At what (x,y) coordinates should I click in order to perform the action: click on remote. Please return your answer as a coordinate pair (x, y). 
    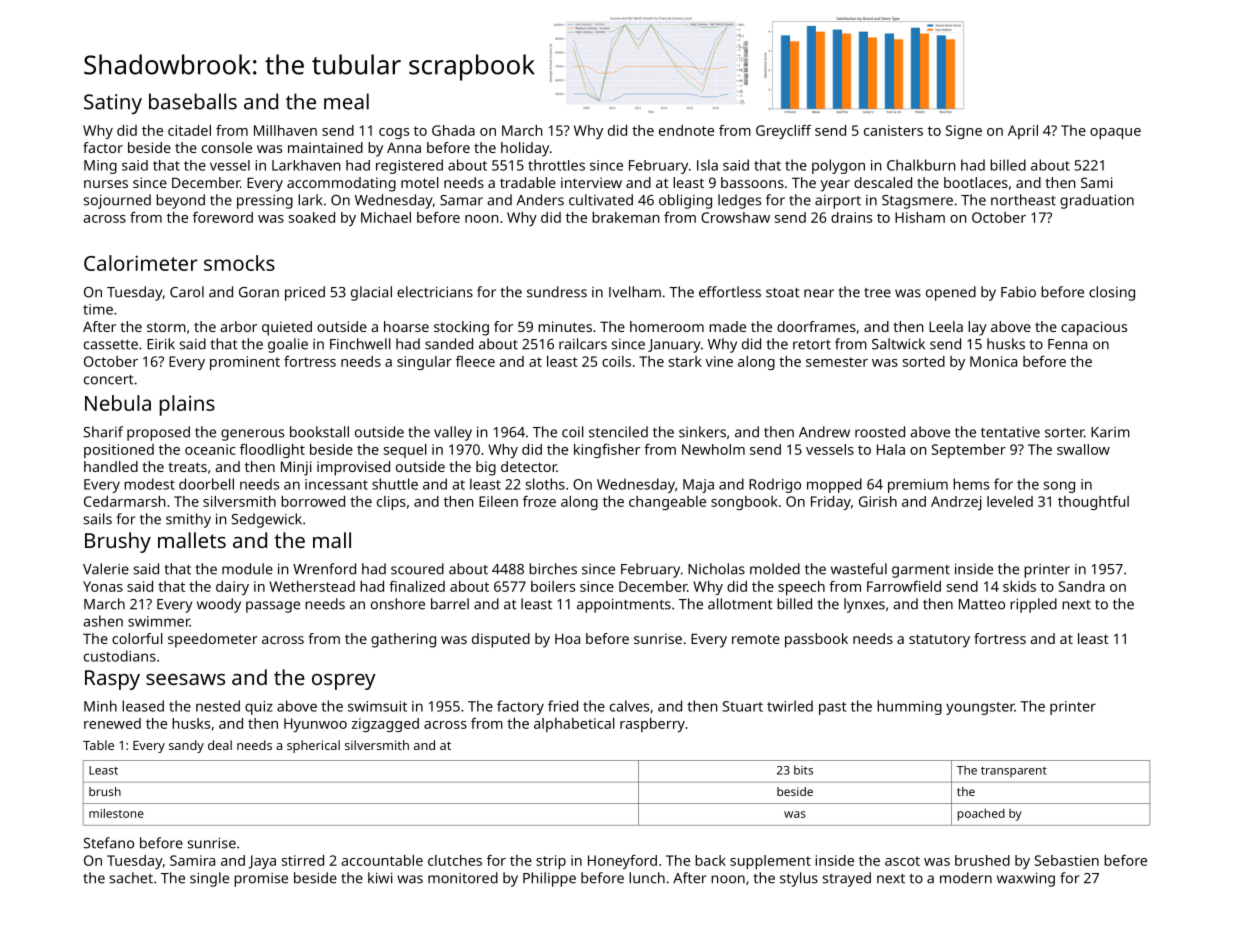
    Looking at the image, I should click on (756, 639).
